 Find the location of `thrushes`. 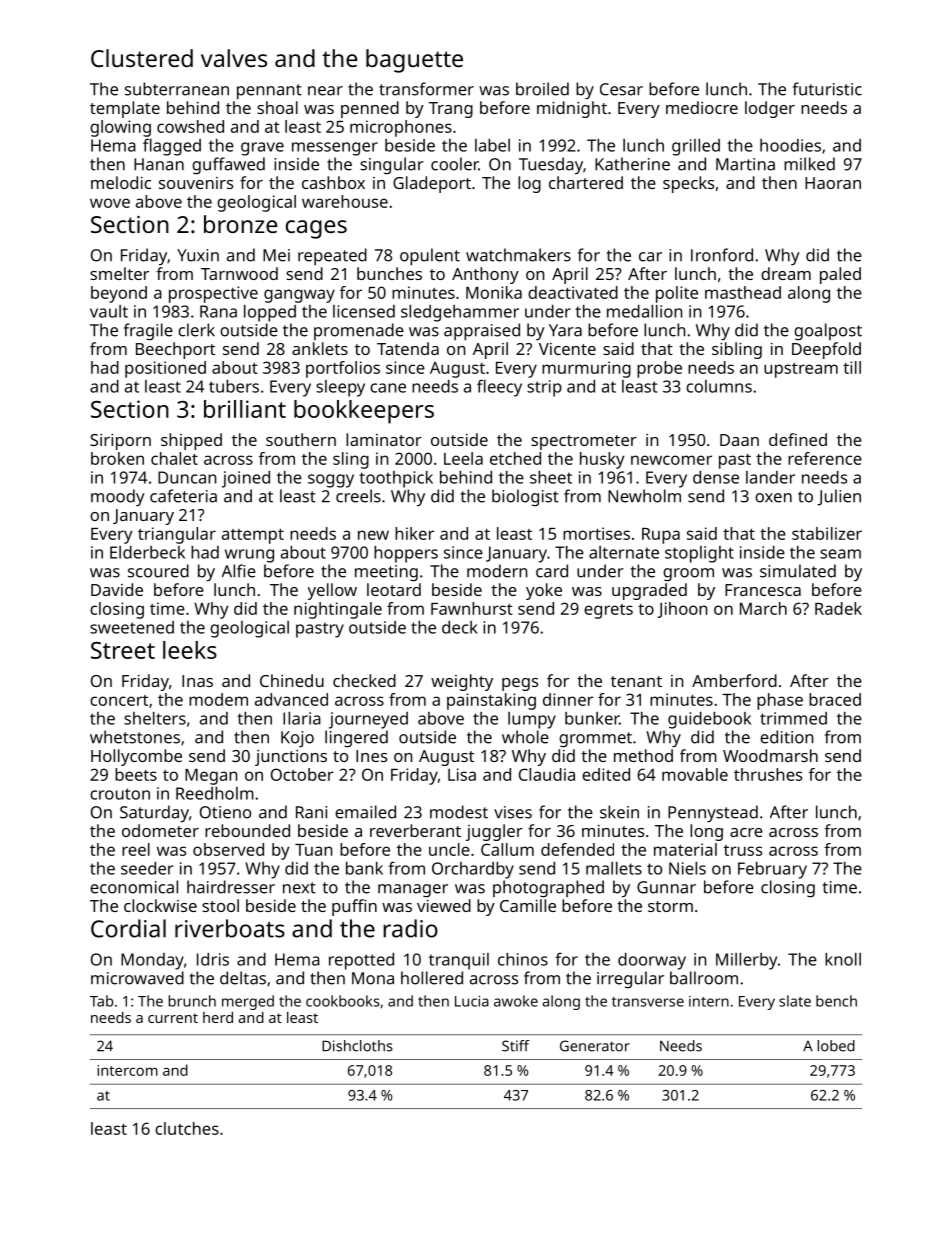

thrushes is located at coordinates (768, 774).
